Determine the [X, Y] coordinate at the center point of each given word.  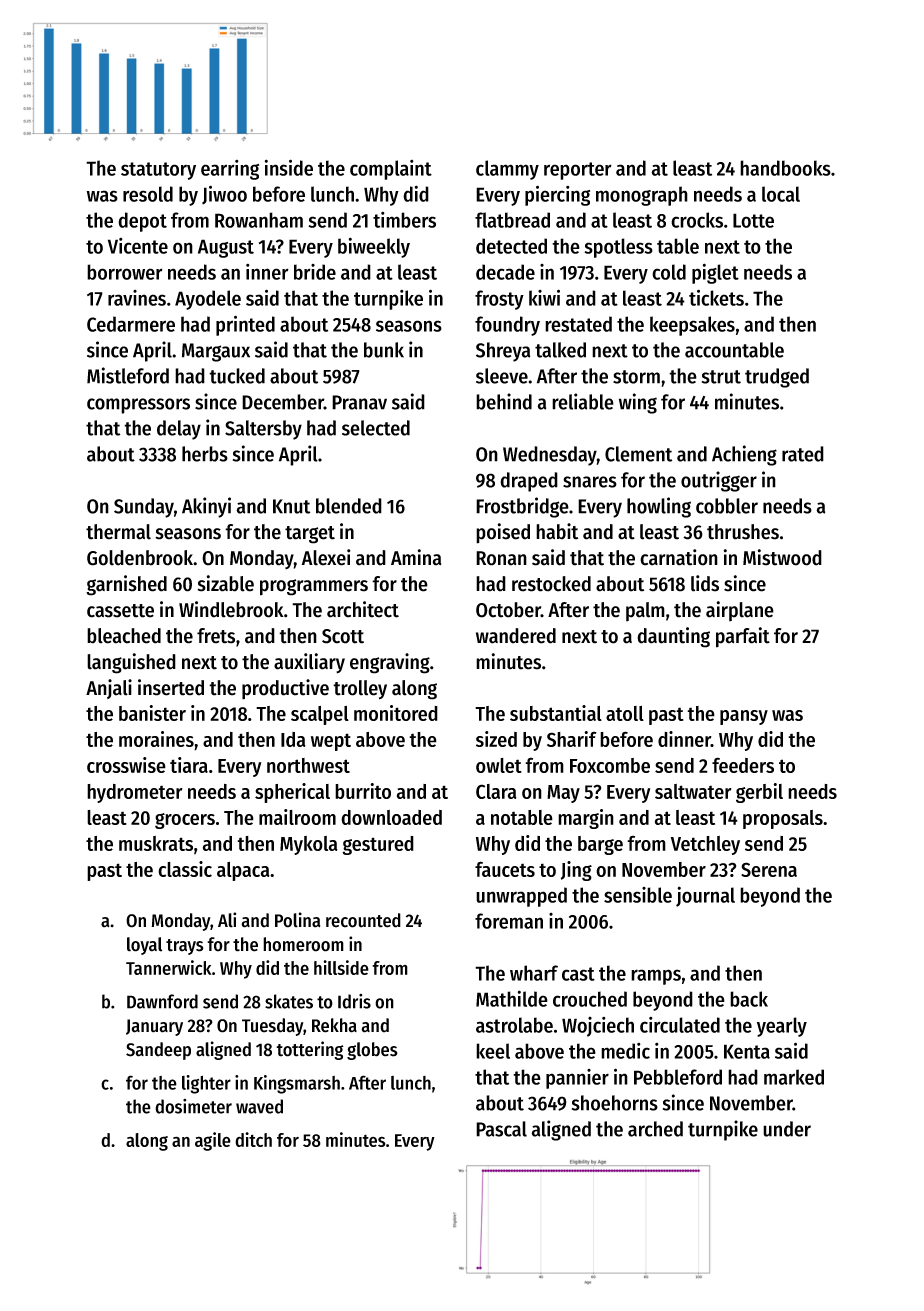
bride [315, 272]
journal [705, 896]
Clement [638, 454]
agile [213, 1141]
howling [659, 507]
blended [349, 506]
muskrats [156, 843]
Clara [496, 791]
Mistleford [128, 375]
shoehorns [615, 1103]
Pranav [359, 402]
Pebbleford [678, 1077]
